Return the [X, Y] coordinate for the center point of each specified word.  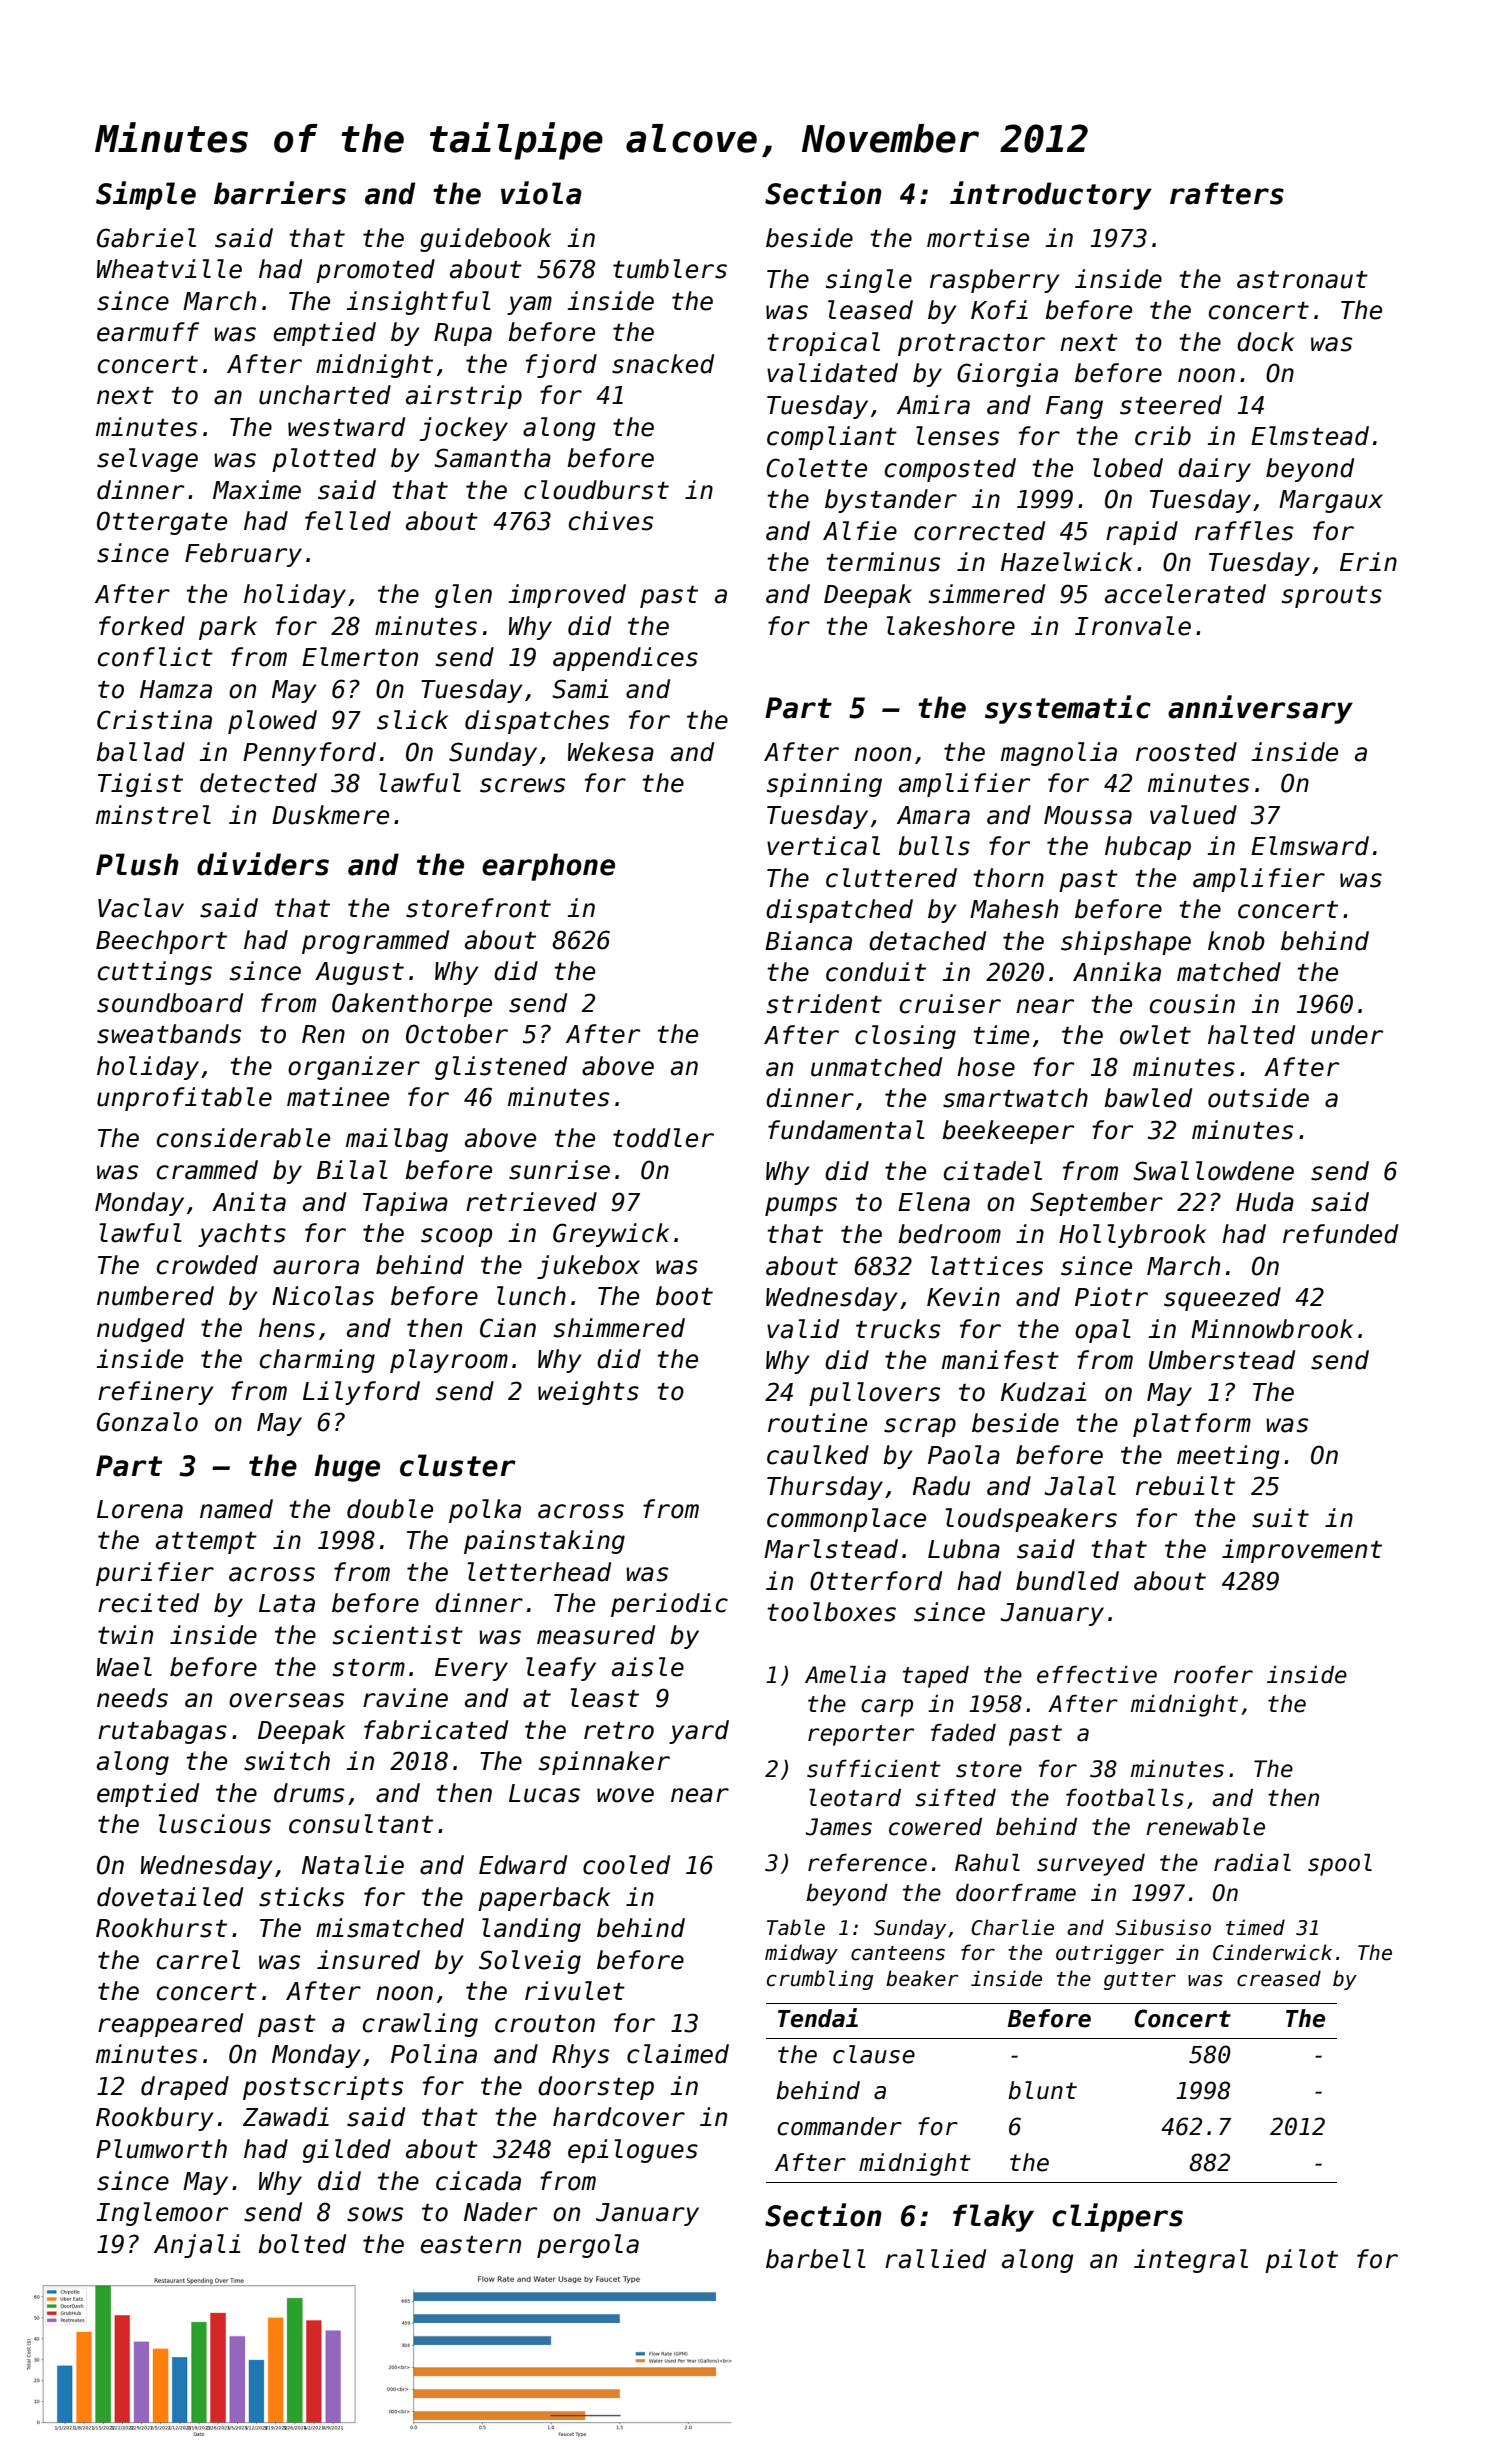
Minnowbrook [1272, 1329]
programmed [375, 942]
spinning [824, 785]
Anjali [197, 2246]
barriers [280, 193]
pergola [588, 2246]
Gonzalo [147, 1422]
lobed [1128, 468]
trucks [898, 1329]
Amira [933, 405]
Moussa [1088, 815]
